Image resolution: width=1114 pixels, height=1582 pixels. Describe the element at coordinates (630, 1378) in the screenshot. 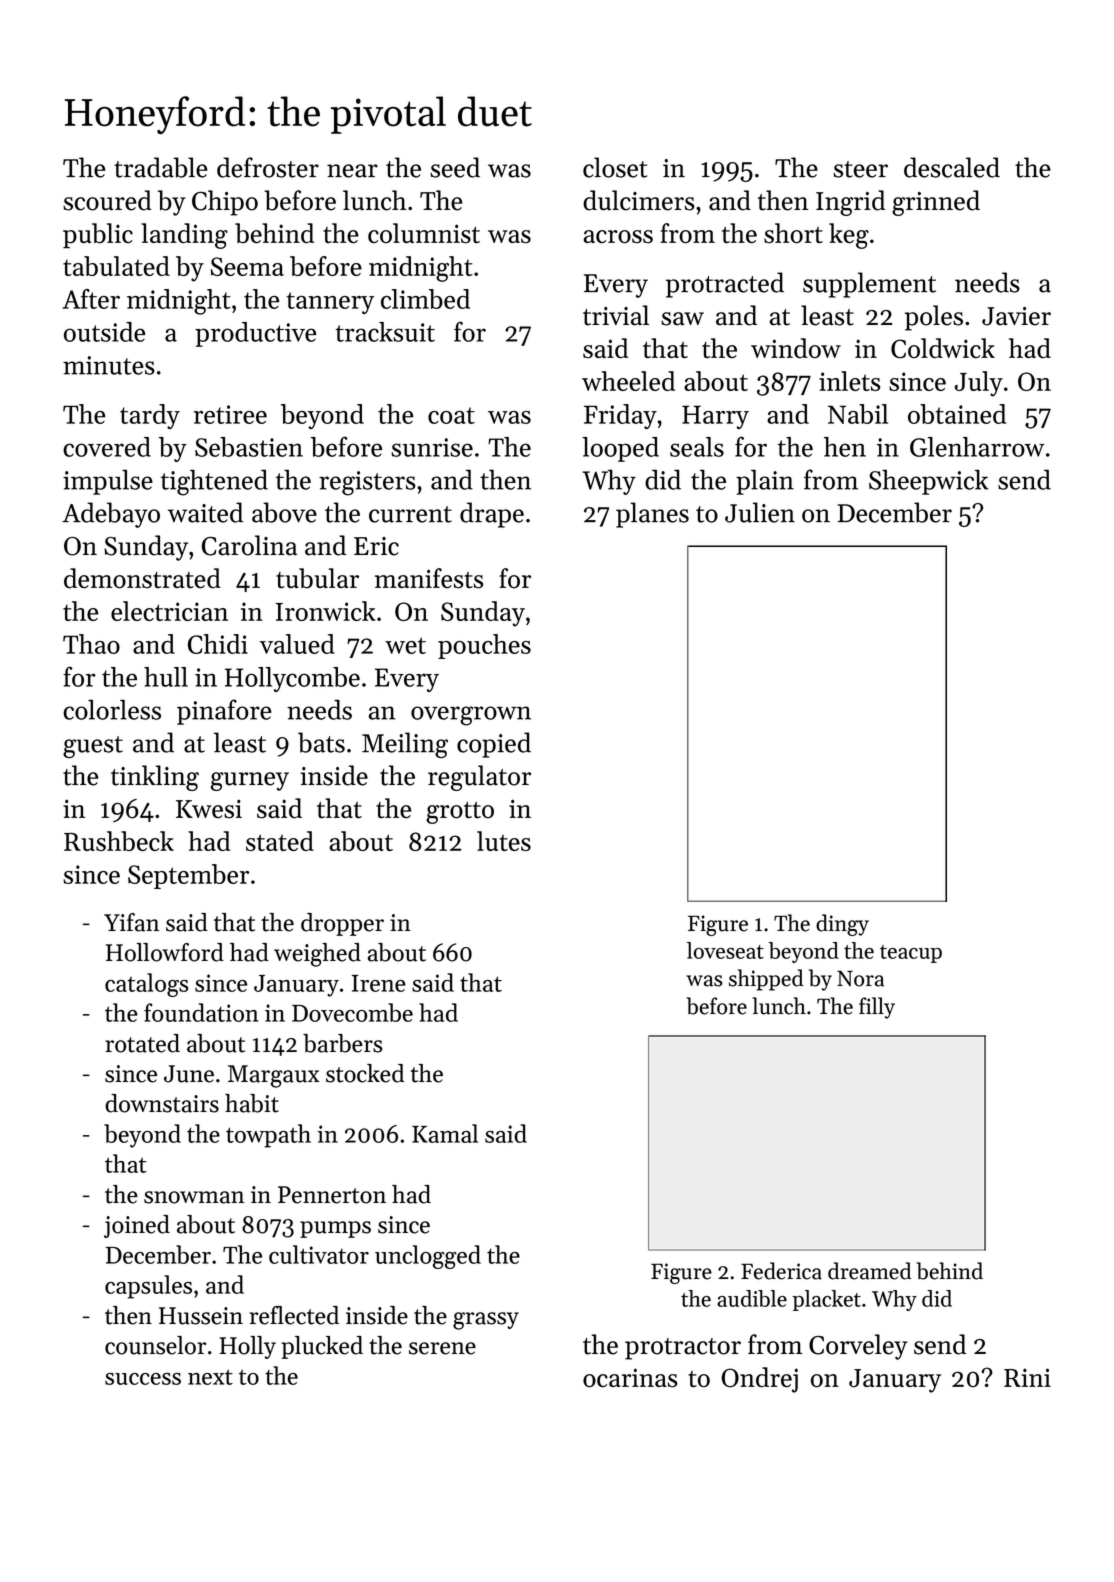

I see `ocarinas` at that location.
